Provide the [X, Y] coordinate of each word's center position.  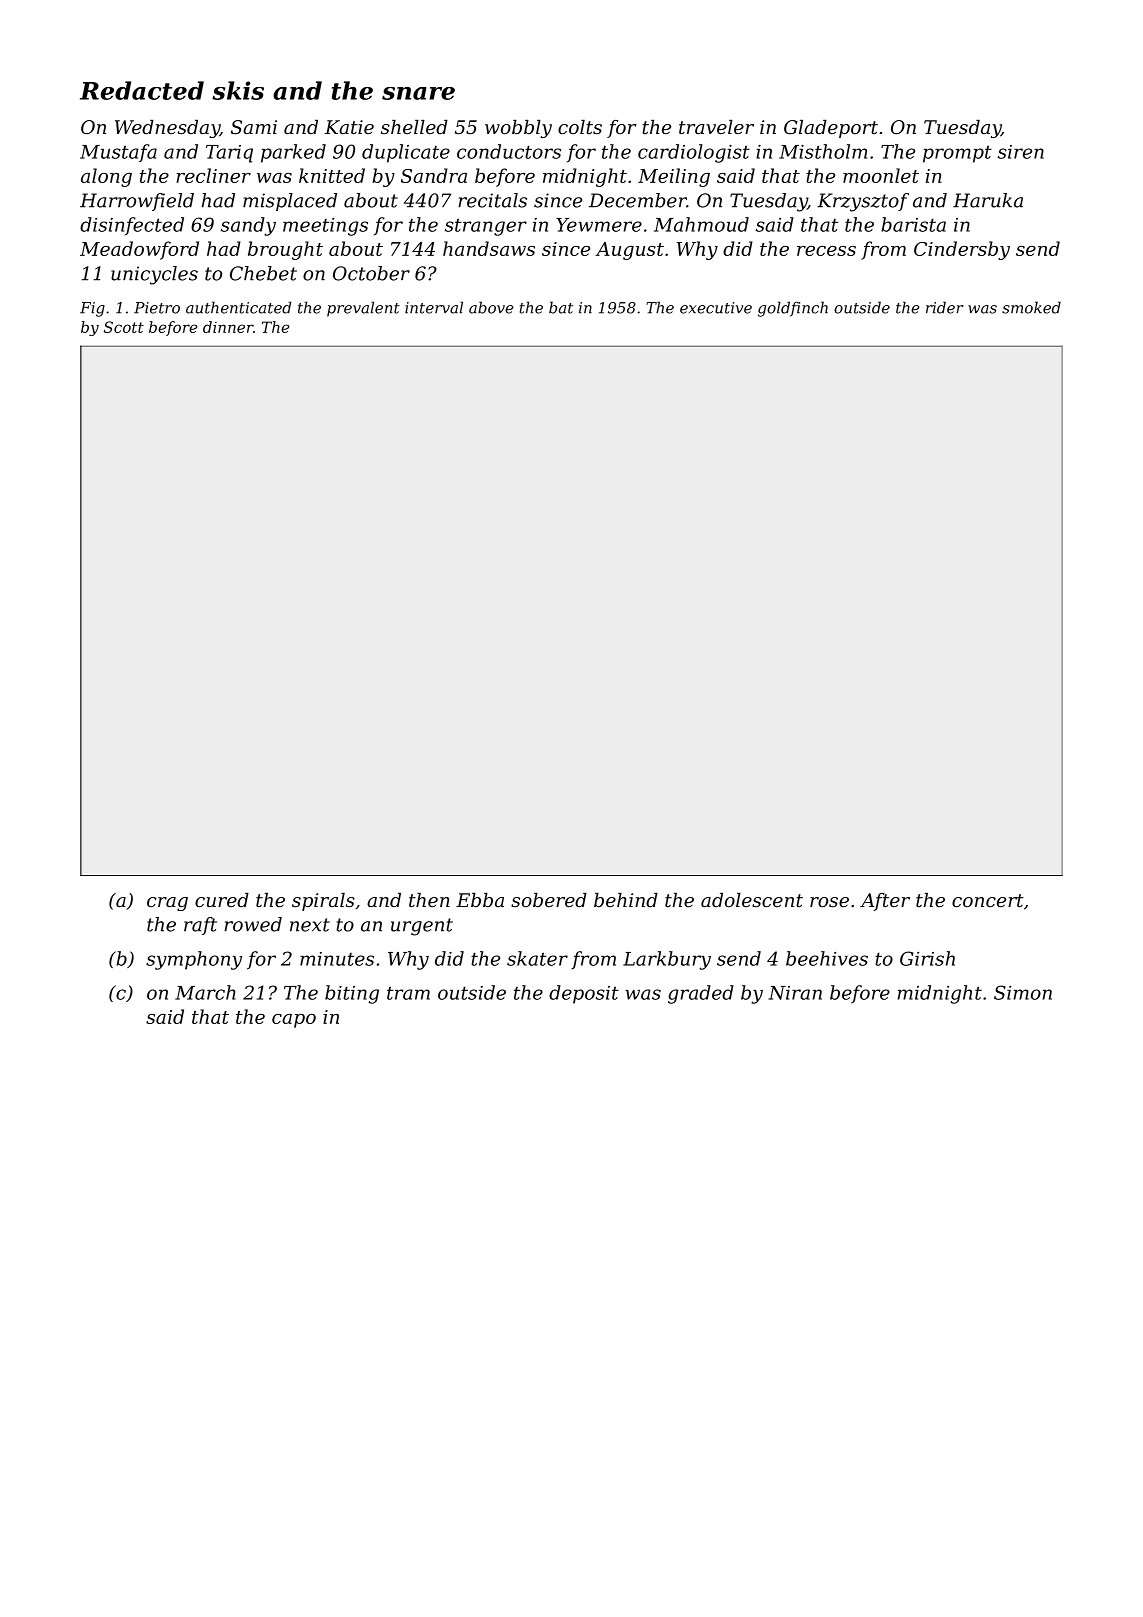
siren [1021, 152]
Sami [254, 127]
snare [418, 93]
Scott [124, 327]
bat [561, 307]
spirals [323, 902]
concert [988, 900]
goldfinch [793, 309]
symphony [194, 960]
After [885, 902]
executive [716, 308]
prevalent [363, 309]
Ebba [480, 900]
